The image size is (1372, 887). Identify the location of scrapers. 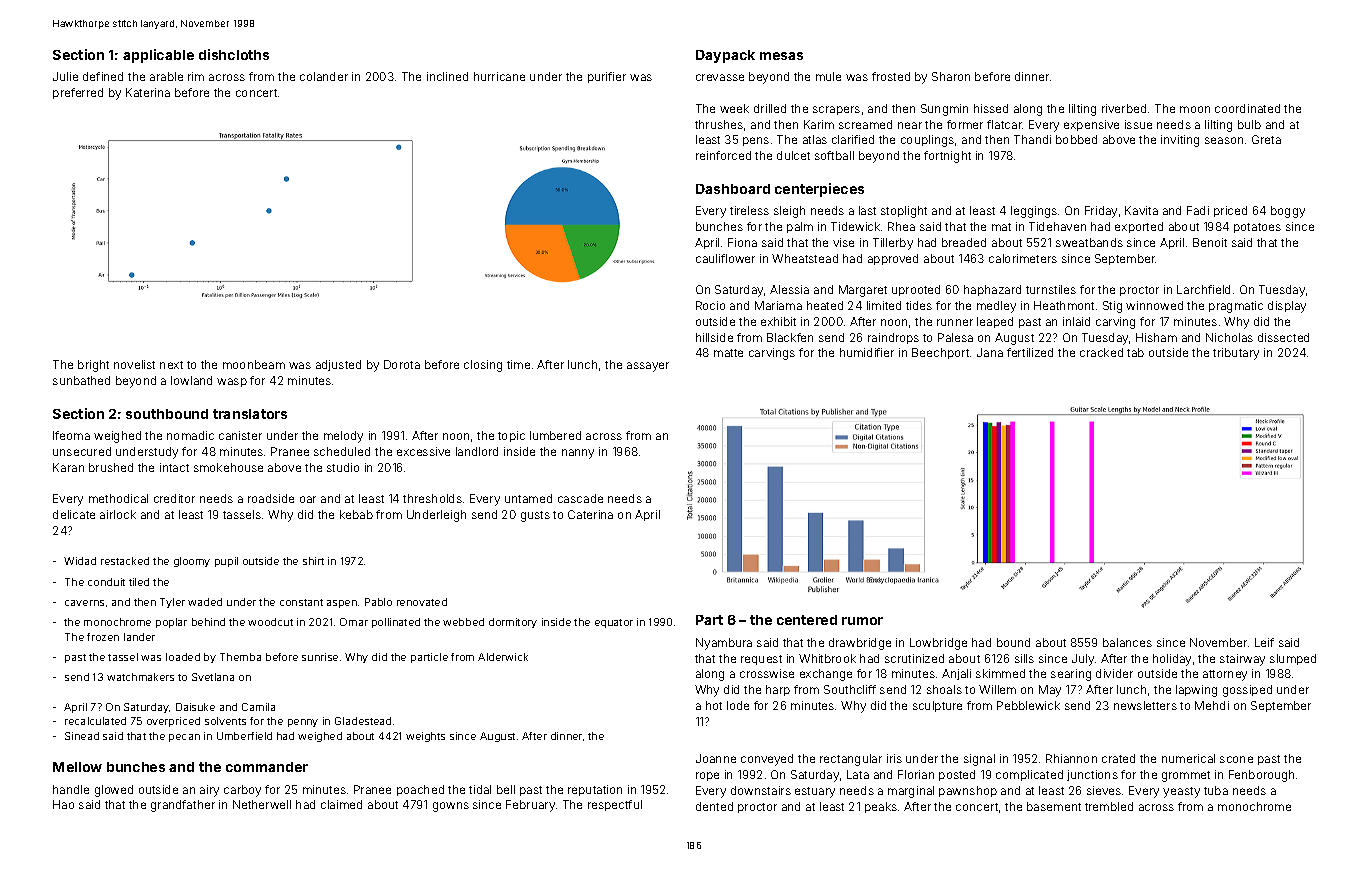
(836, 110).
